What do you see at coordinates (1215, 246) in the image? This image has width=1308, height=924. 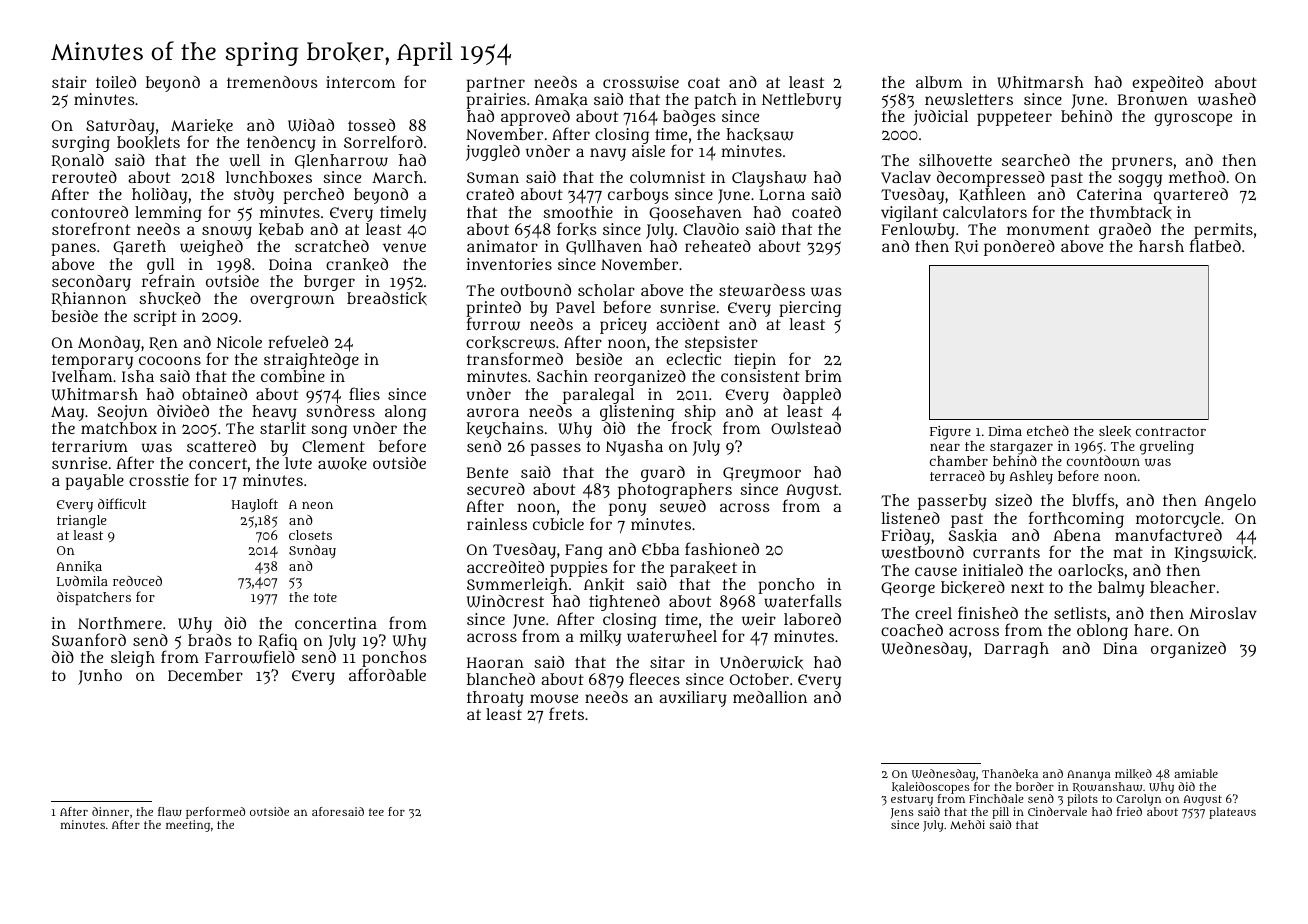 I see `flatbed` at bounding box center [1215, 246].
